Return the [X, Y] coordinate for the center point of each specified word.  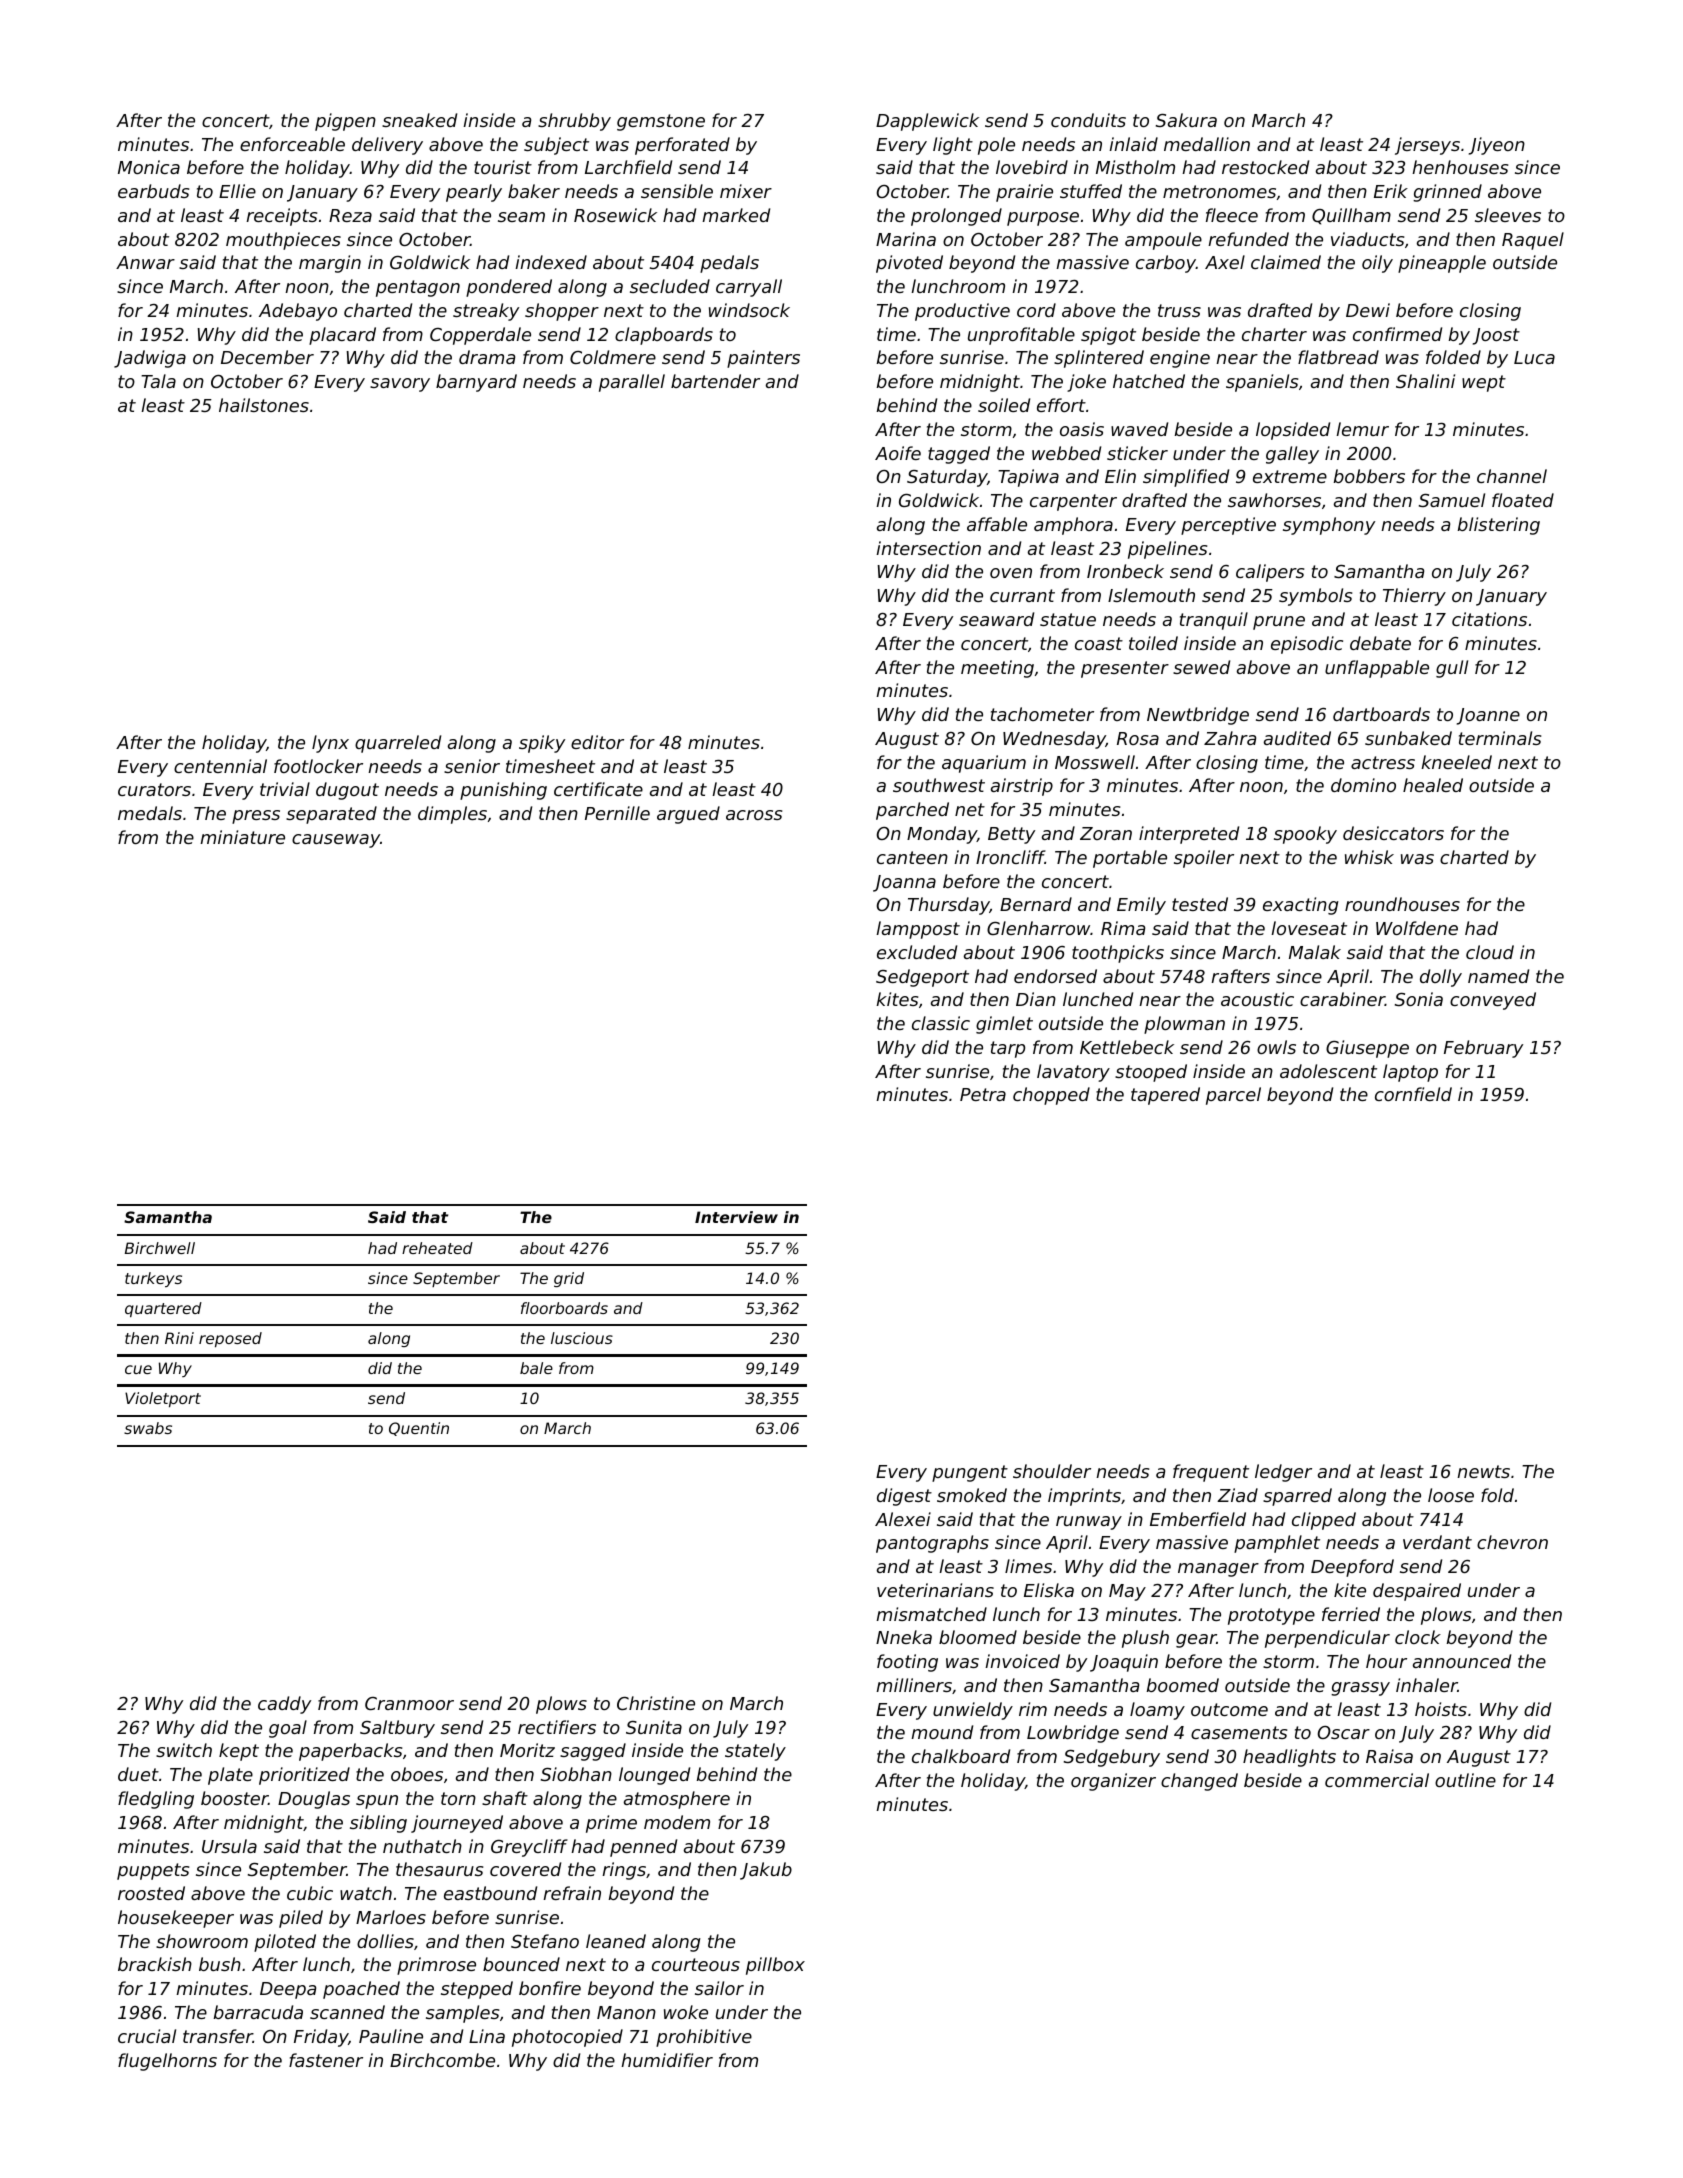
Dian [1036, 999]
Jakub [766, 1871]
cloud [1490, 952]
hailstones [264, 405]
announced [1462, 1661]
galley [1292, 455]
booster [234, 1798]
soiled [1004, 405]
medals [150, 813]
